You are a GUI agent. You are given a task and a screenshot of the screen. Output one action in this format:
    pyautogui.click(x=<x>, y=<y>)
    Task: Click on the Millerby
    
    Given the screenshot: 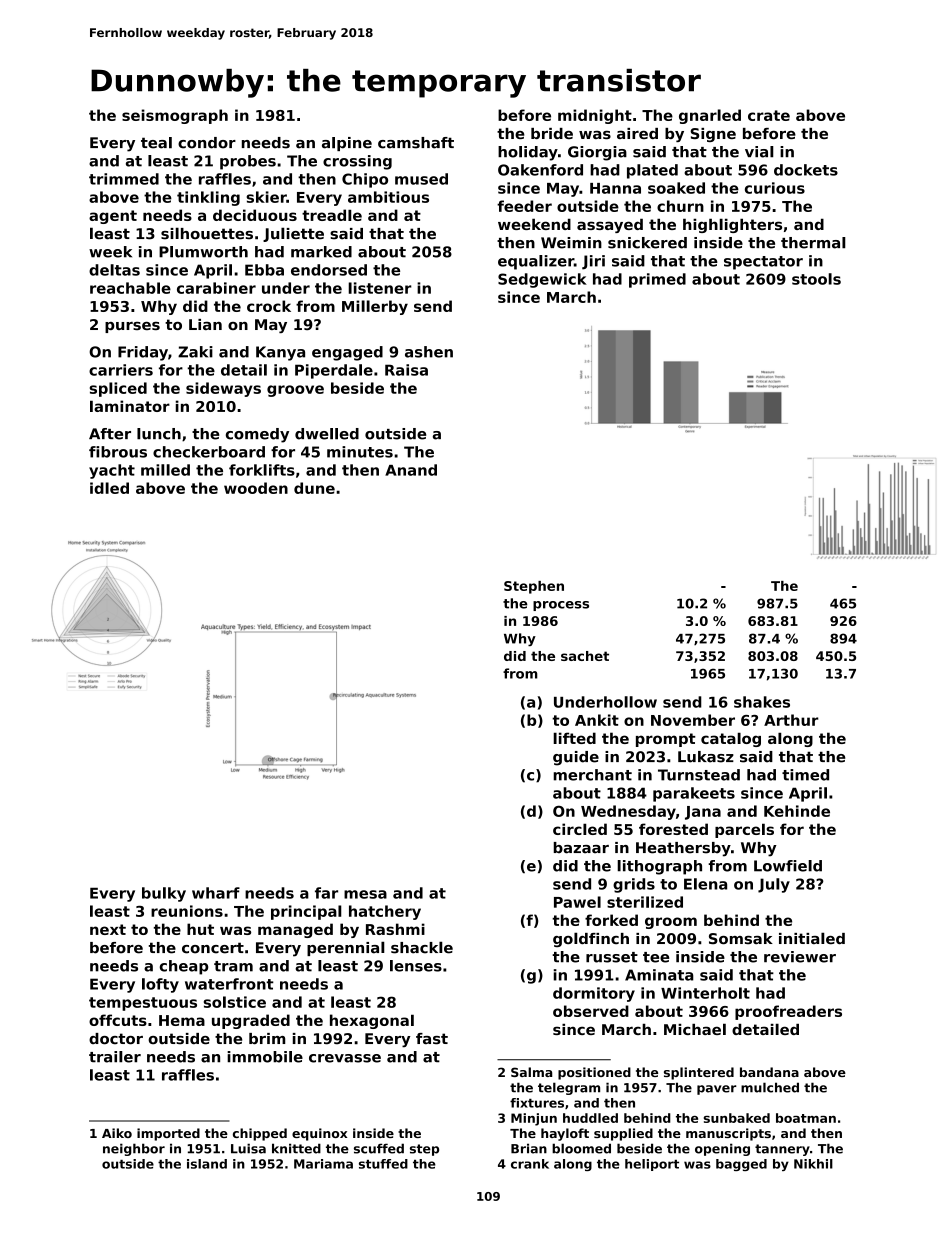 What is the action you would take?
    pyautogui.click(x=375, y=307)
